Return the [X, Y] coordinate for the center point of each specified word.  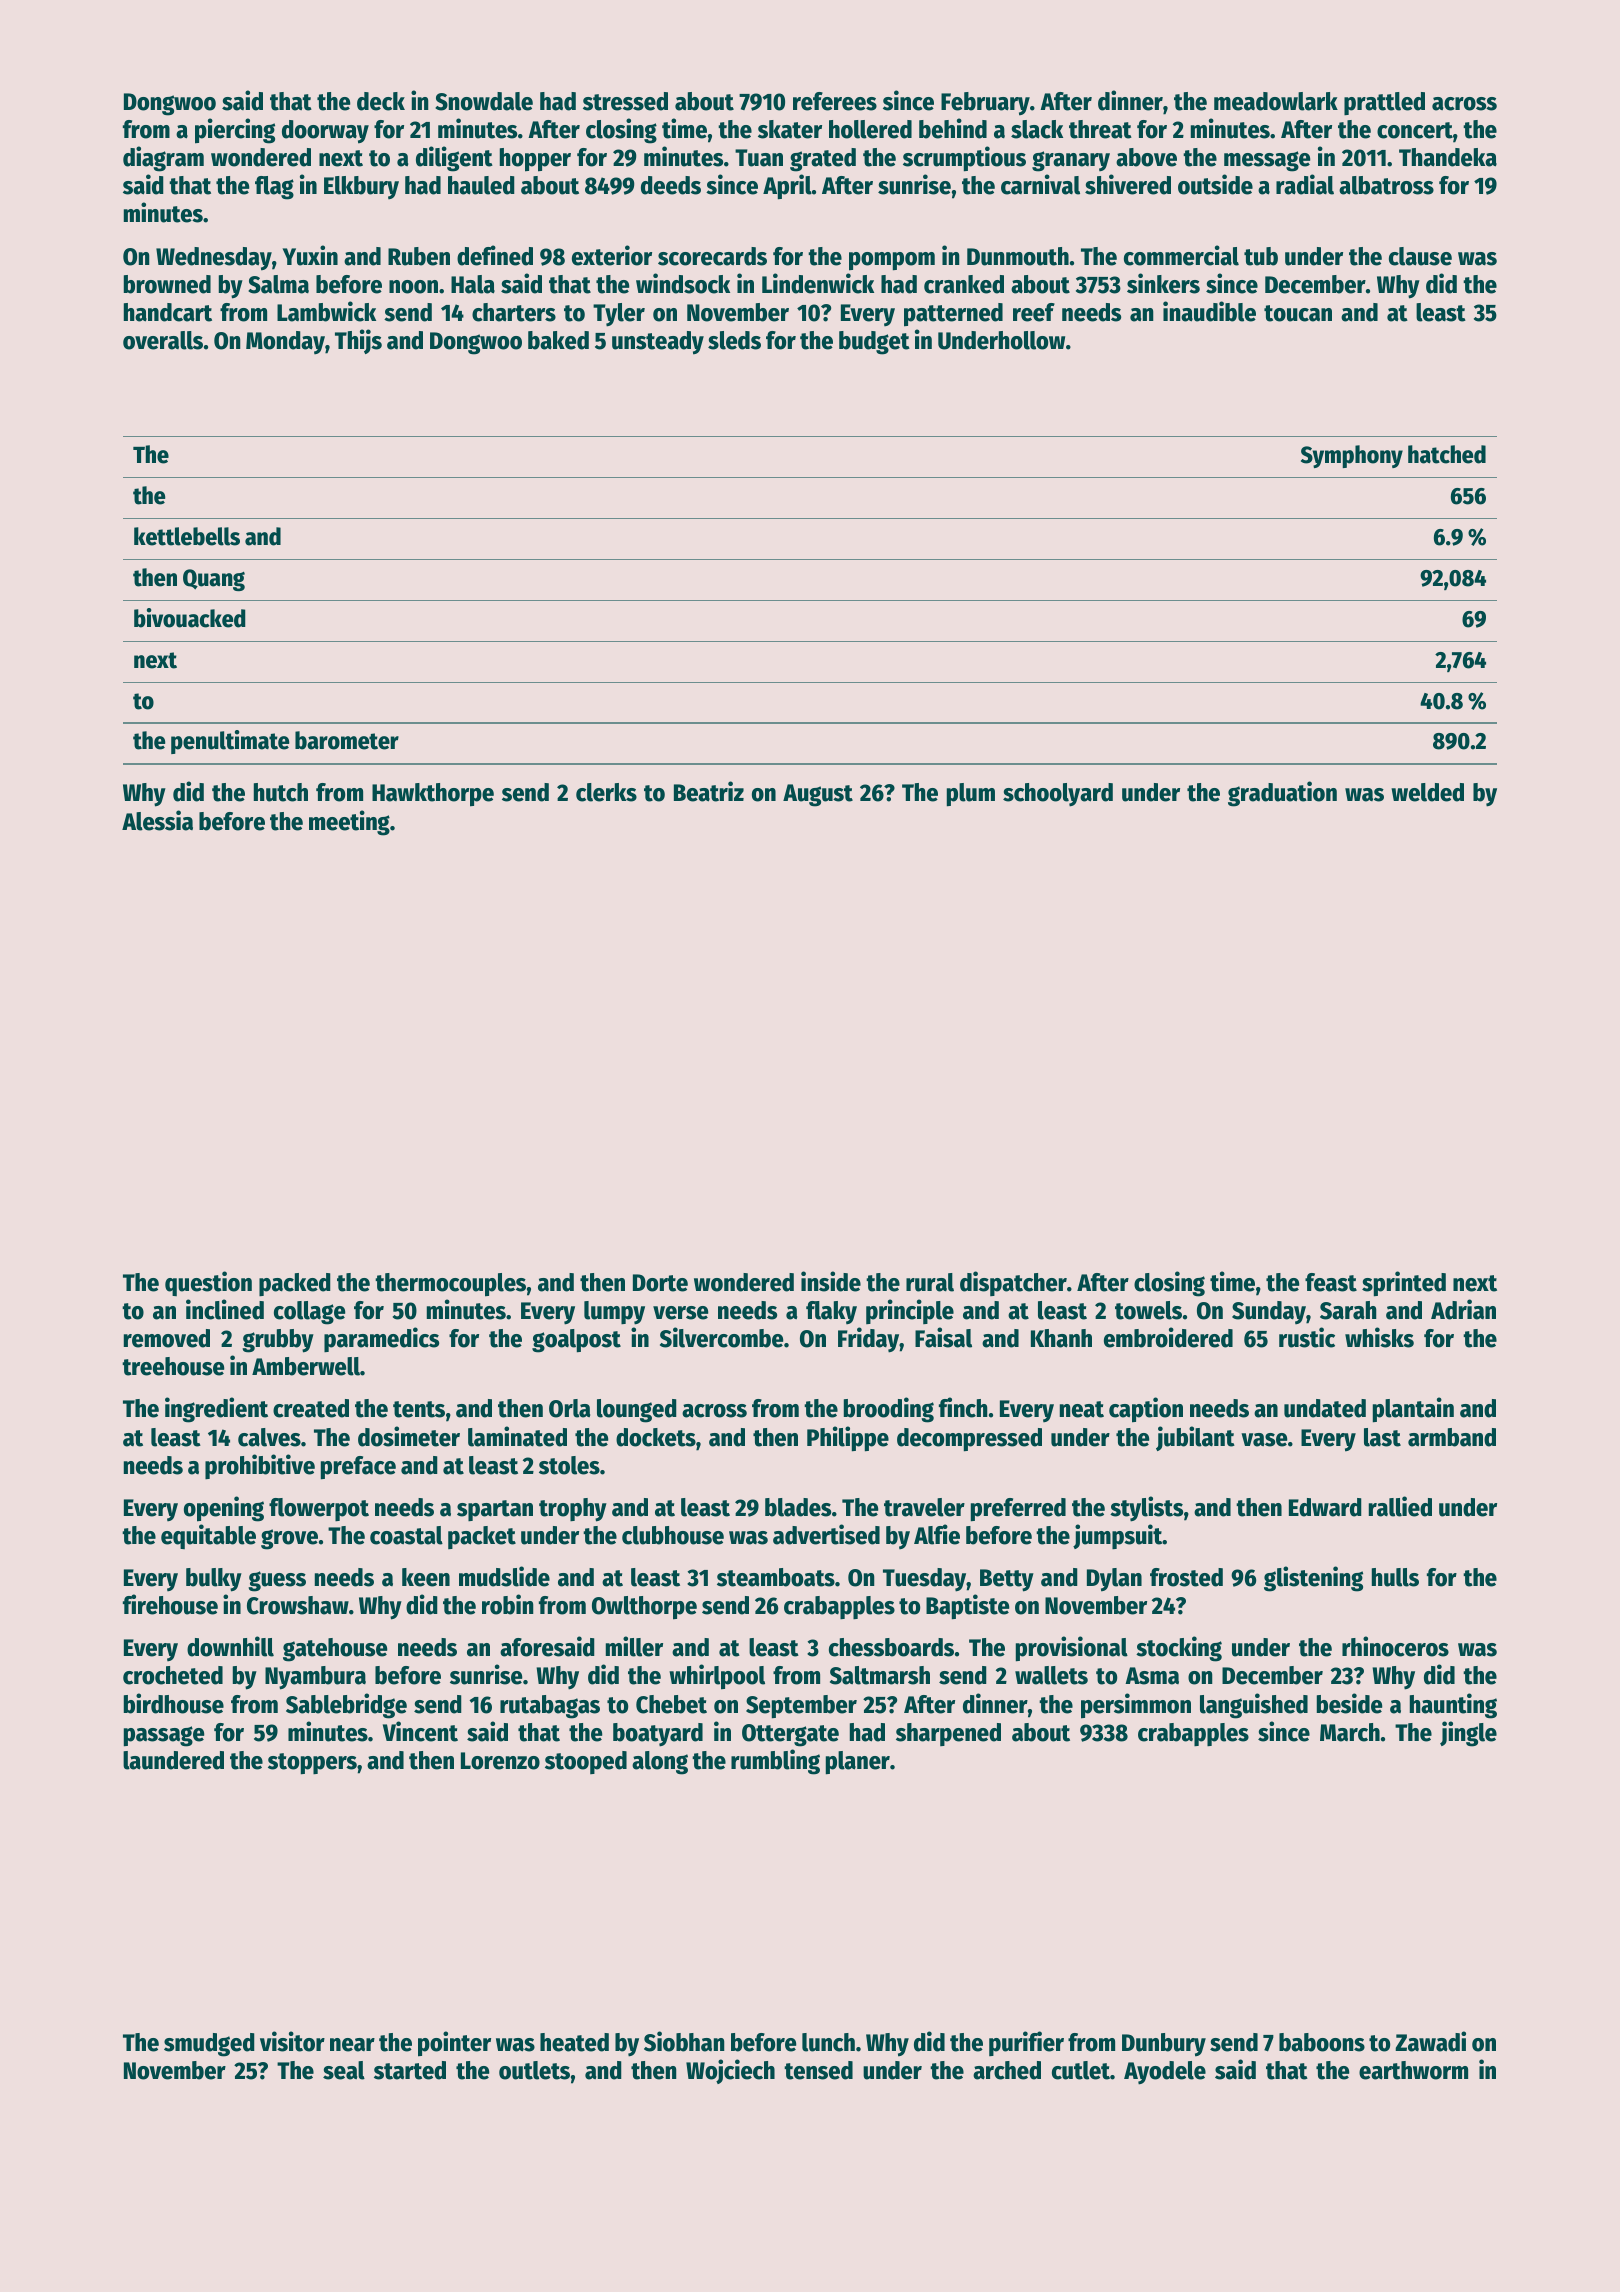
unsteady [658, 343]
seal [344, 2070]
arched [1007, 2070]
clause [1420, 256]
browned [167, 284]
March [1350, 1732]
